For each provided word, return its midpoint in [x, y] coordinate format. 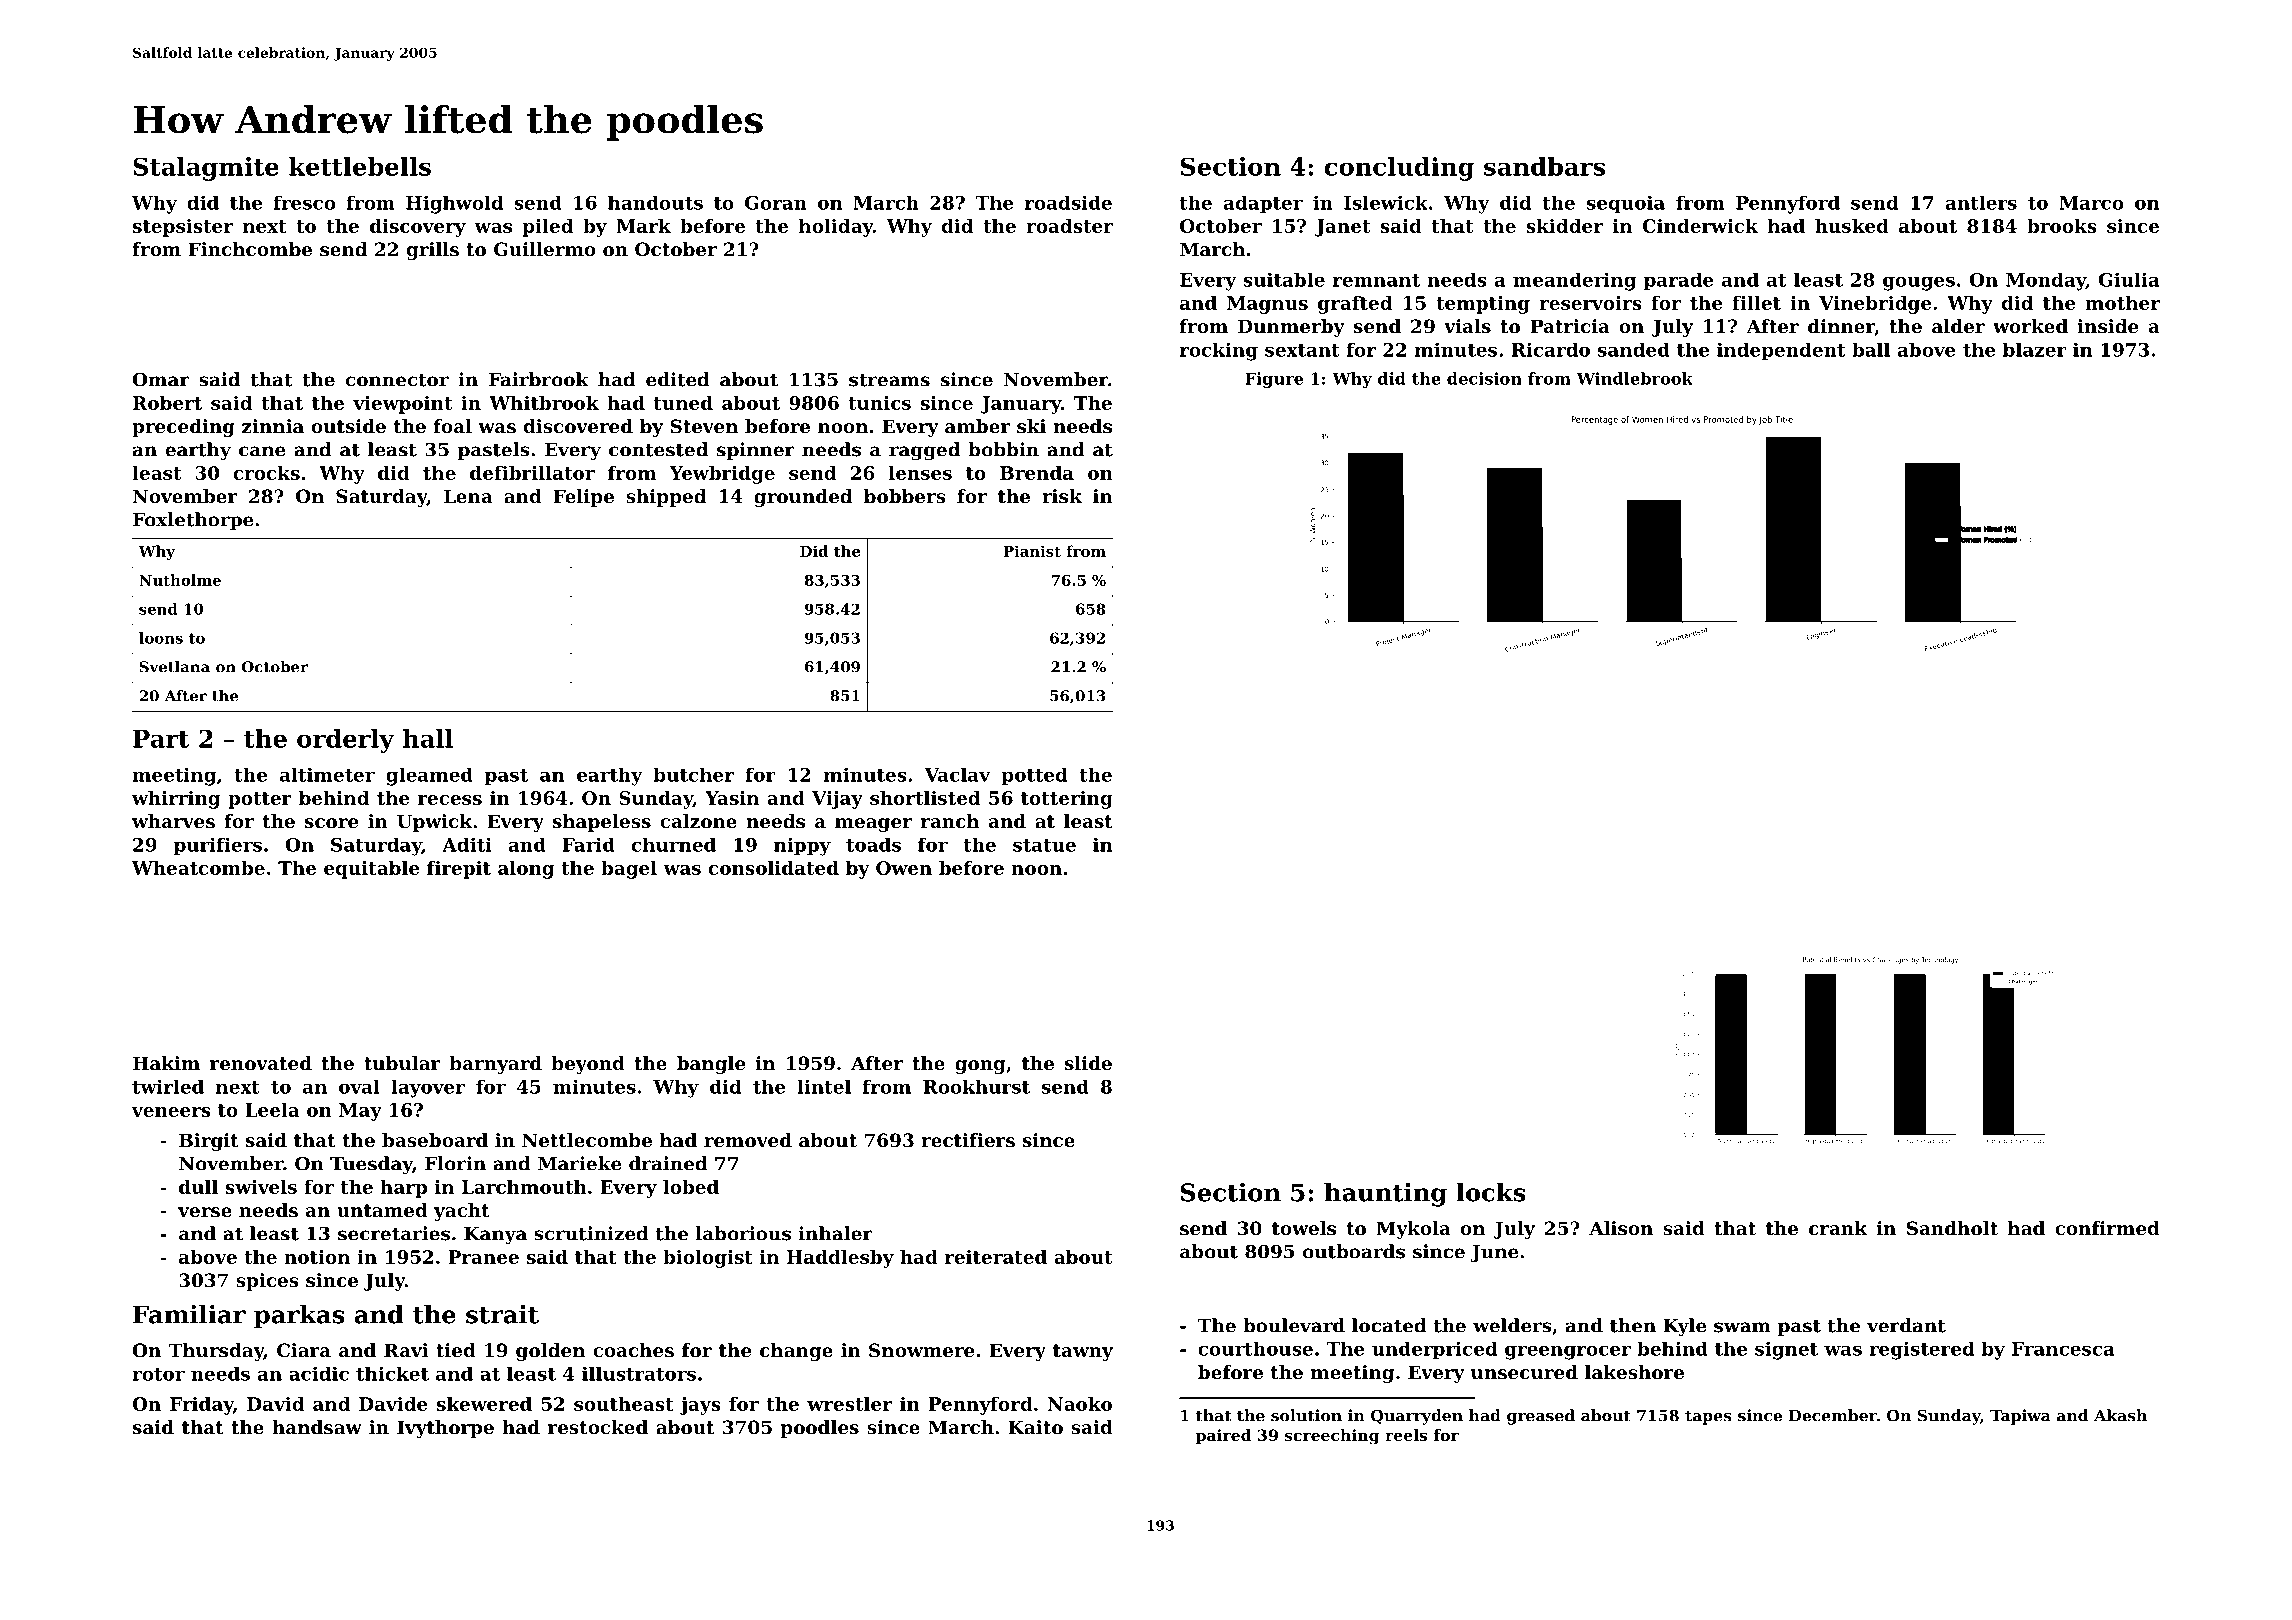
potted [1034, 776]
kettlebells [360, 166]
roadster [1069, 226]
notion [317, 1257]
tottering [1067, 800]
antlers [1981, 202]
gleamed [429, 776]
